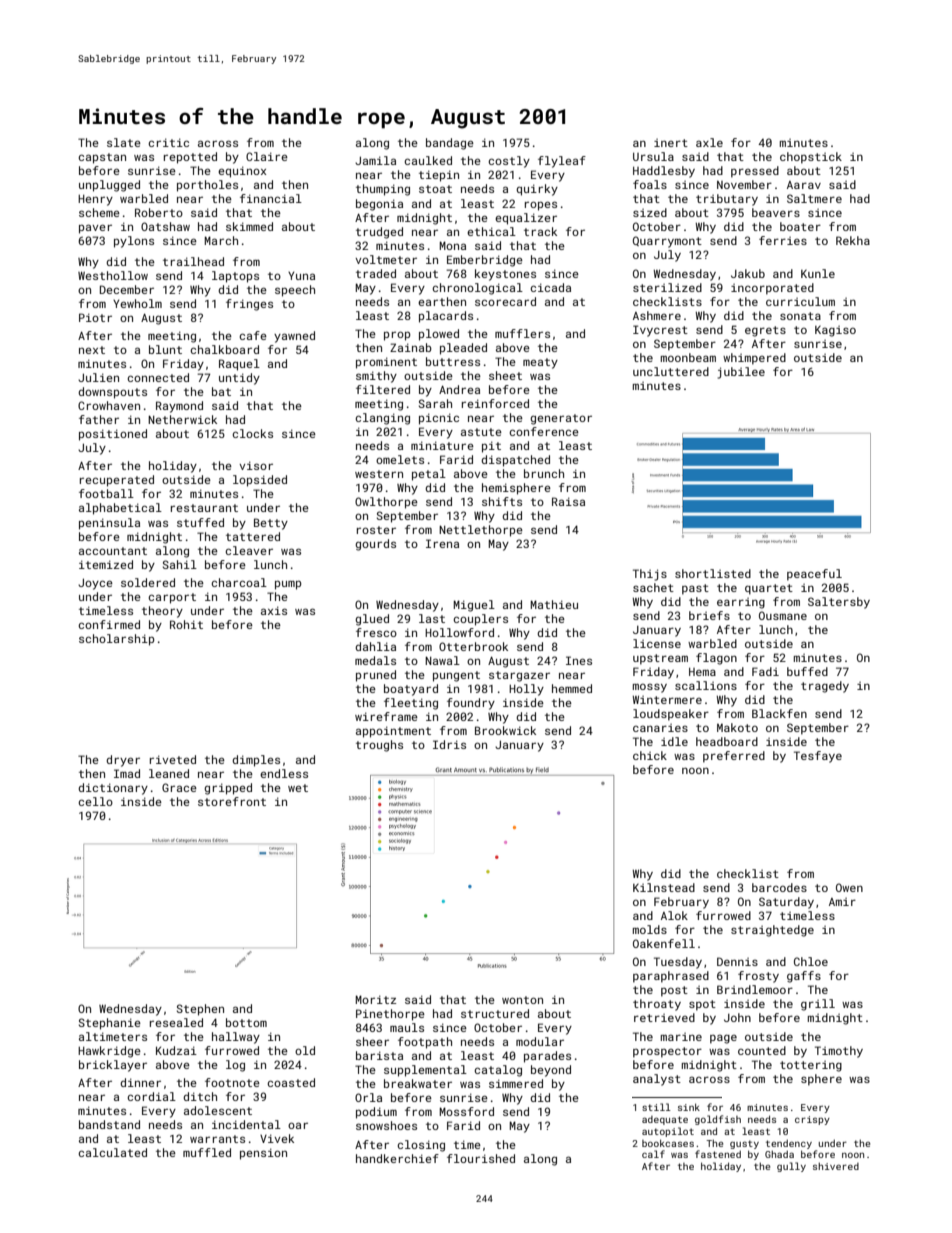 This screenshot has height=1233, width=952. I want to click on Oakenfell, so click(664, 943).
